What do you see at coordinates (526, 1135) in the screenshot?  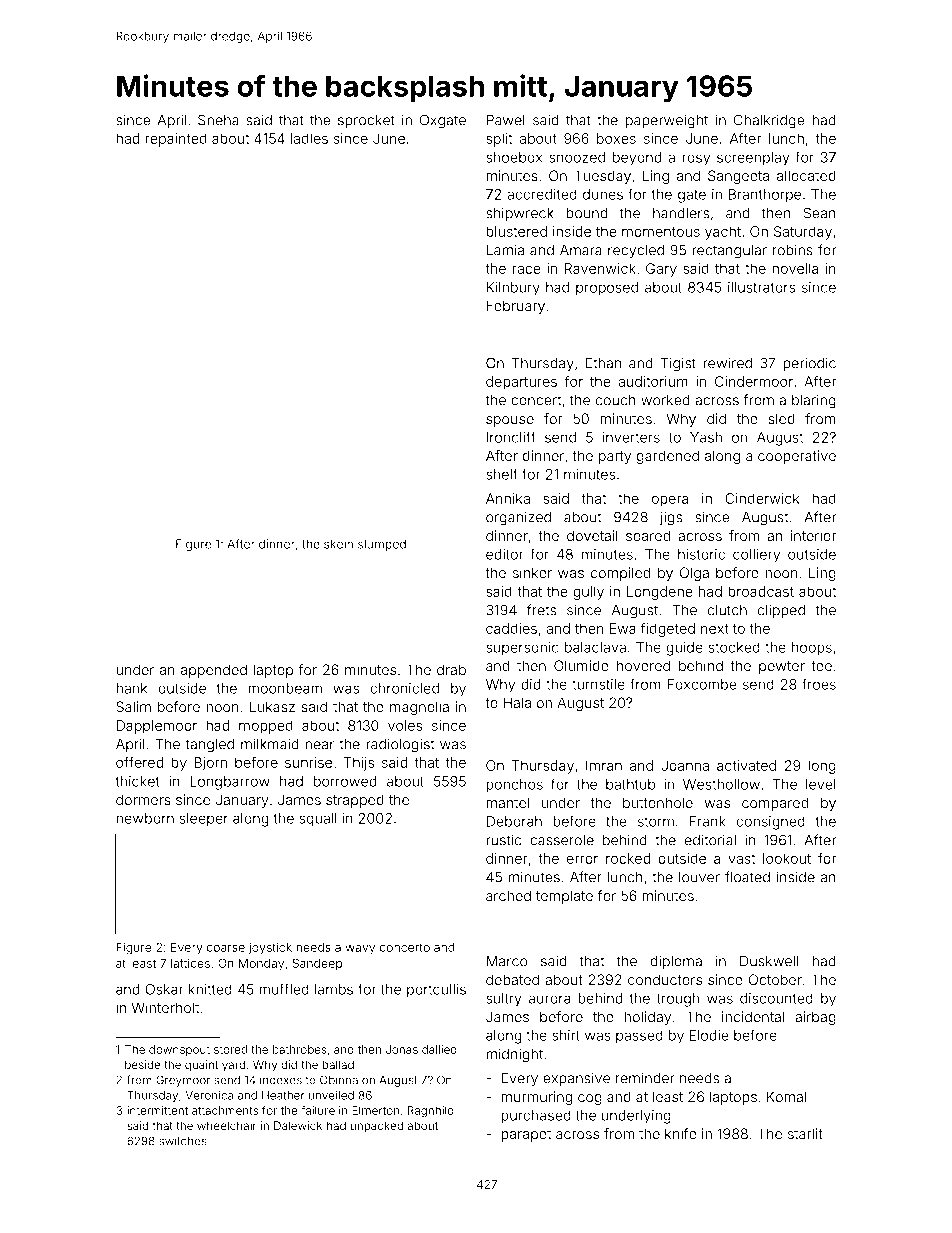 I see `parapet` at bounding box center [526, 1135].
